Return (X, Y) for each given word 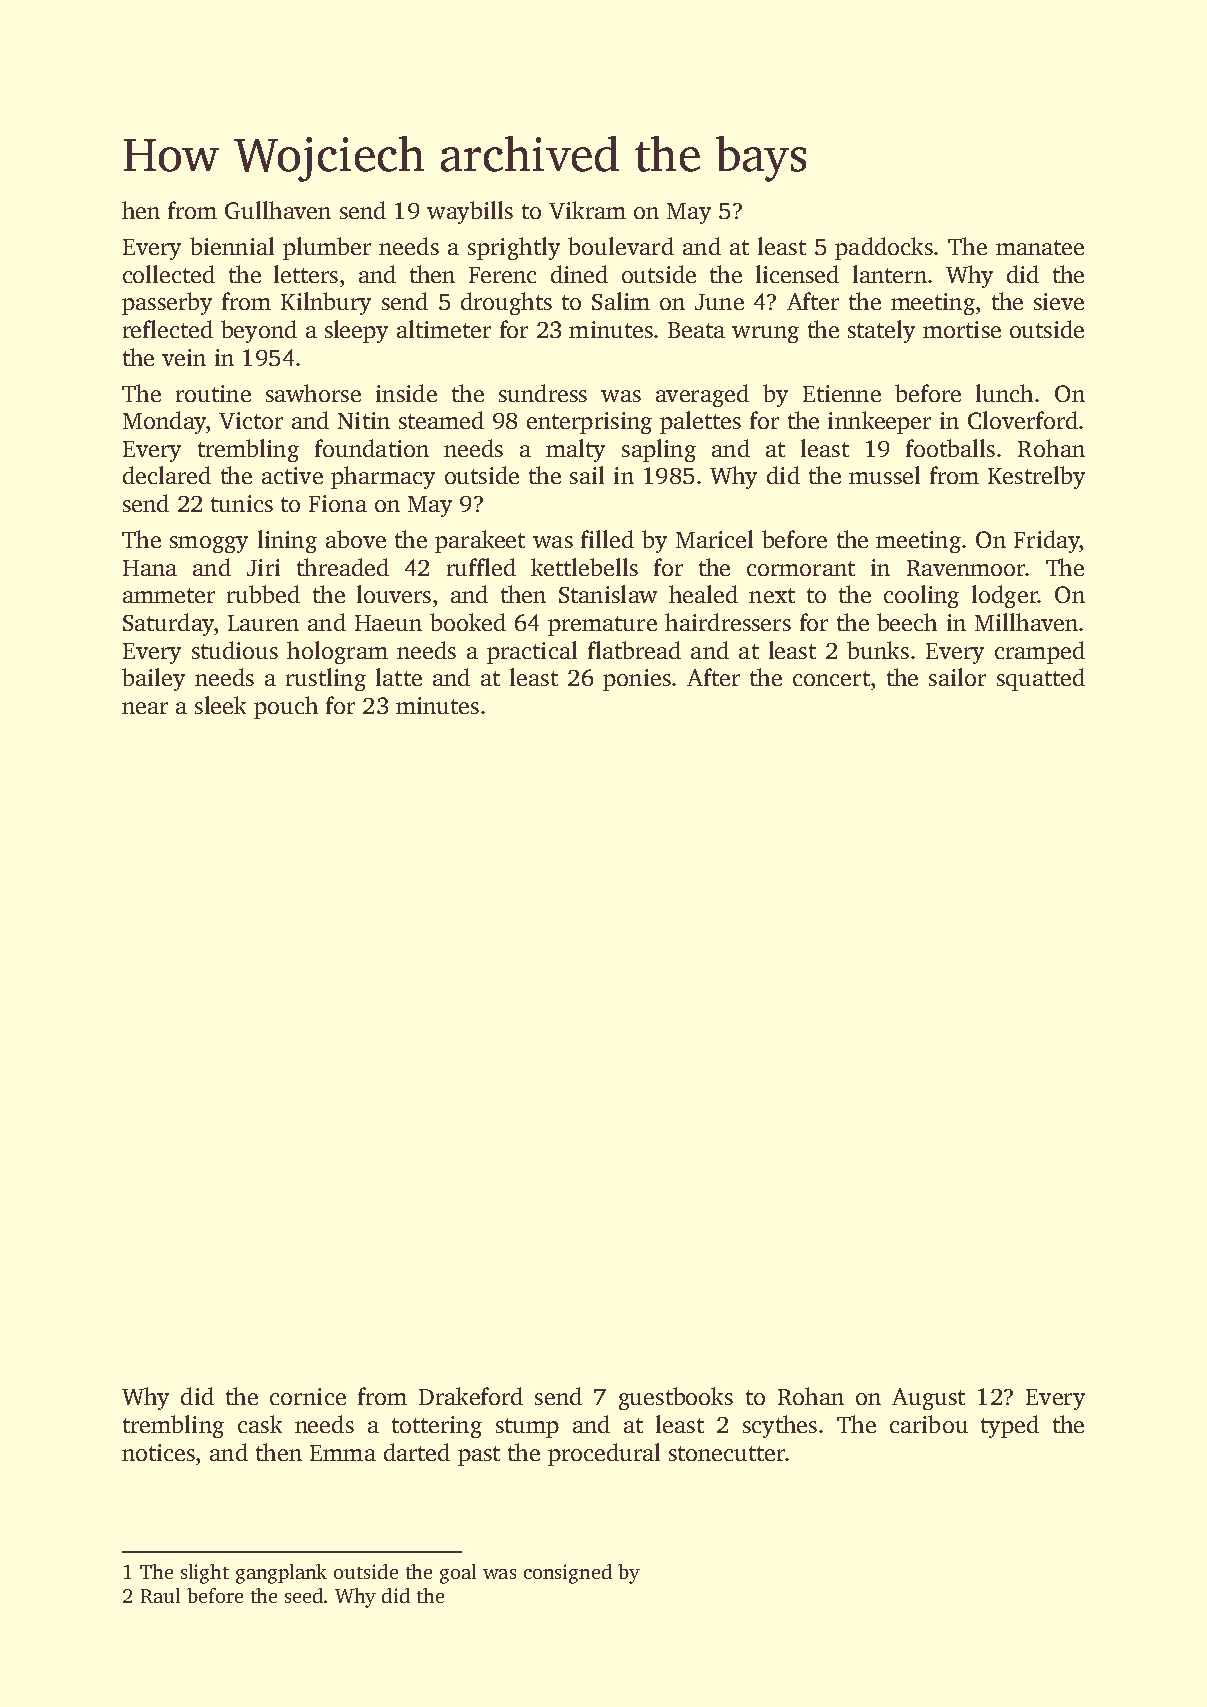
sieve (1059, 301)
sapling (659, 450)
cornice (308, 1396)
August (928, 1399)
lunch (1004, 393)
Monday (164, 422)
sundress (543, 393)
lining (287, 541)
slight (205, 1574)
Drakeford (471, 1396)
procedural (604, 1454)
